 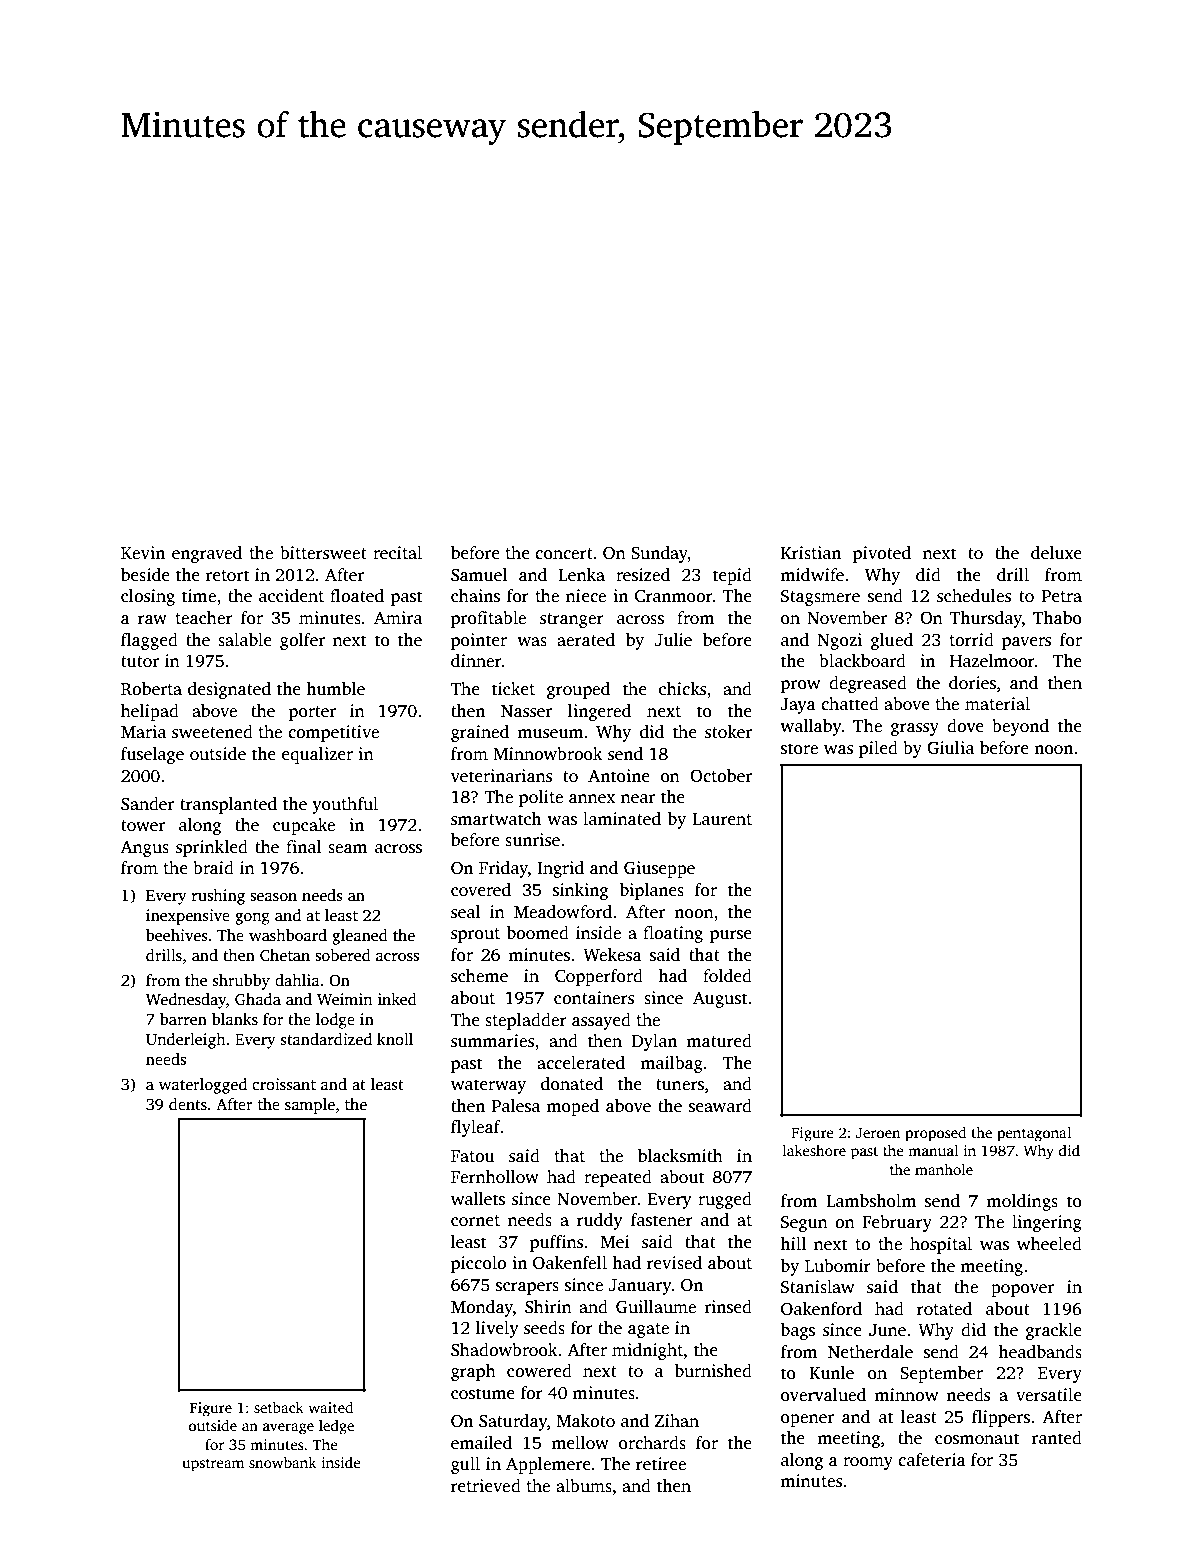 What do you see at coordinates (878, 749) in the screenshot?
I see `piled` at bounding box center [878, 749].
